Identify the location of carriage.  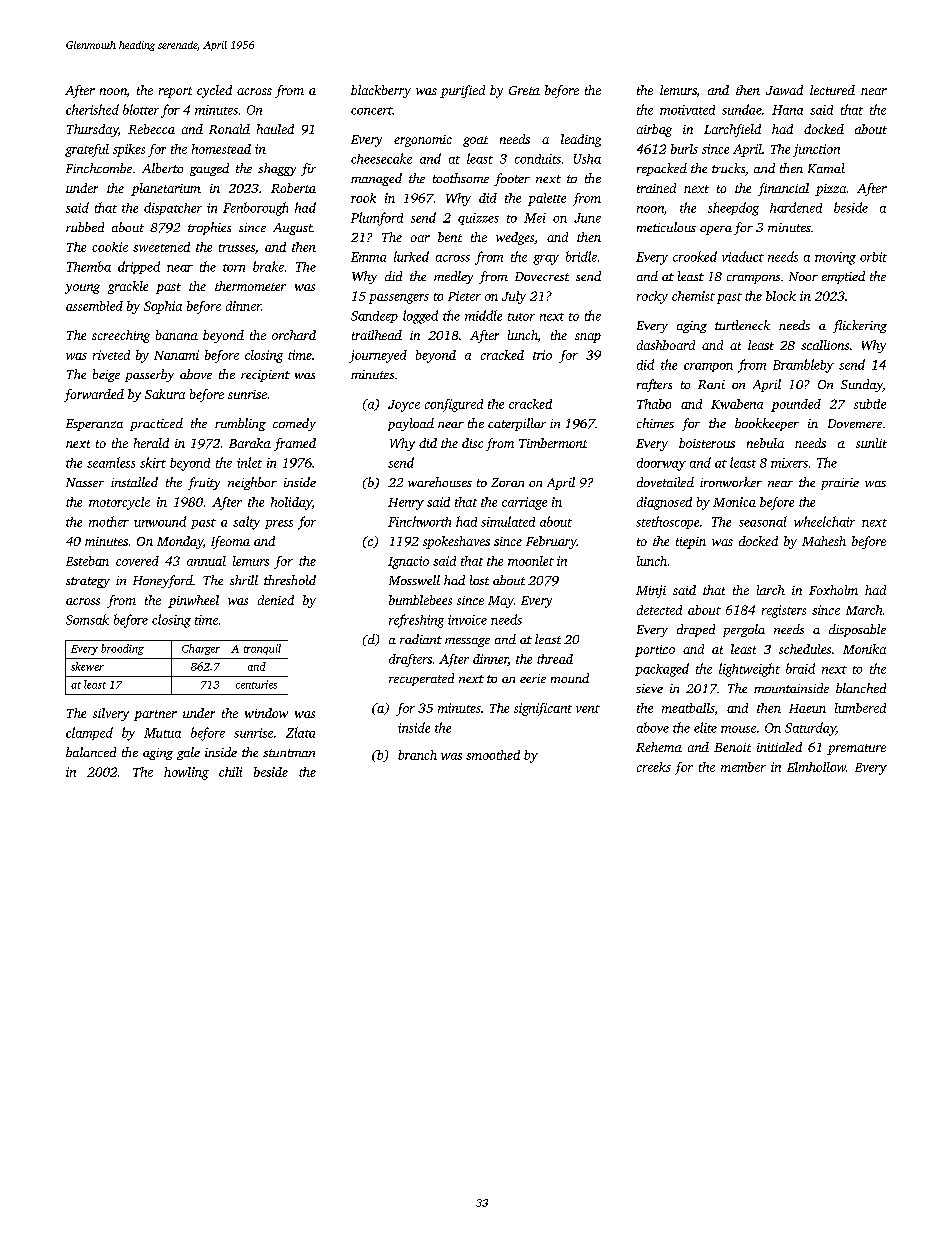
(524, 503).
